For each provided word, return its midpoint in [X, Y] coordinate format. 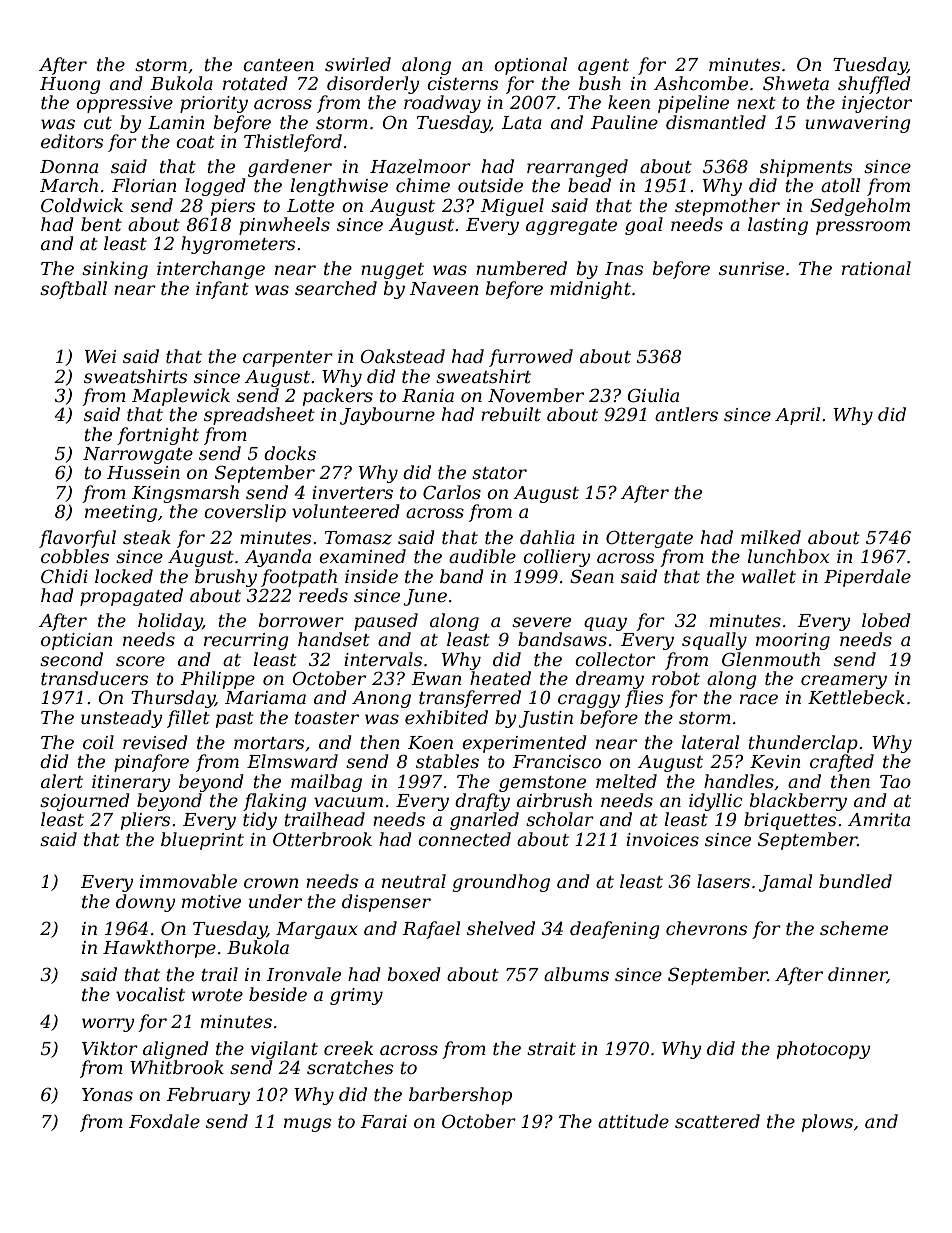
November [536, 395]
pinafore [151, 763]
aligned [176, 1050]
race [759, 699]
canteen [278, 65]
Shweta [796, 83]
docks [290, 453]
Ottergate [649, 539]
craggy [589, 701]
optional [530, 66]
